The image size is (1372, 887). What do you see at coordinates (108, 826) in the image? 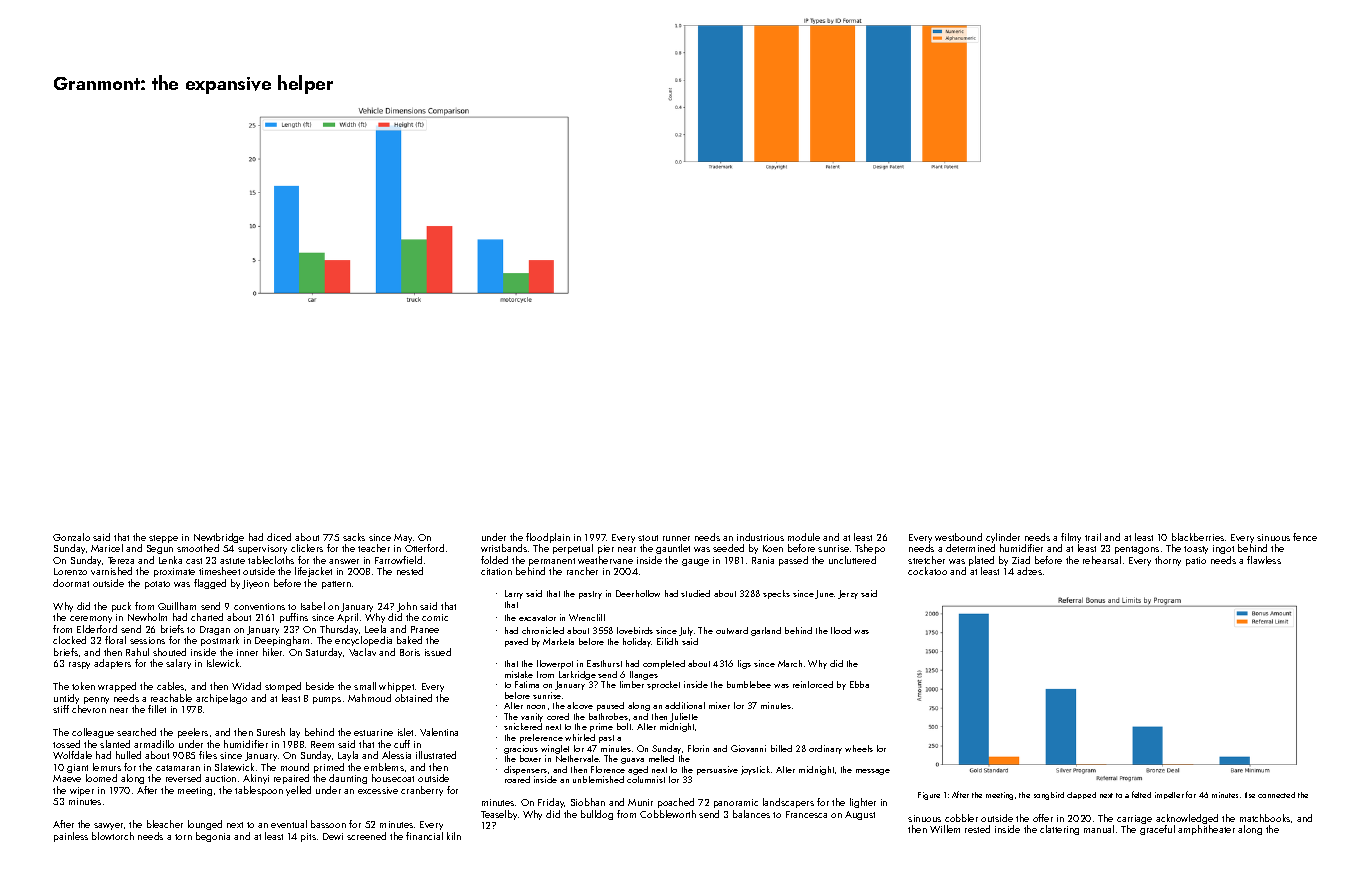
I see `sawyer` at bounding box center [108, 826].
